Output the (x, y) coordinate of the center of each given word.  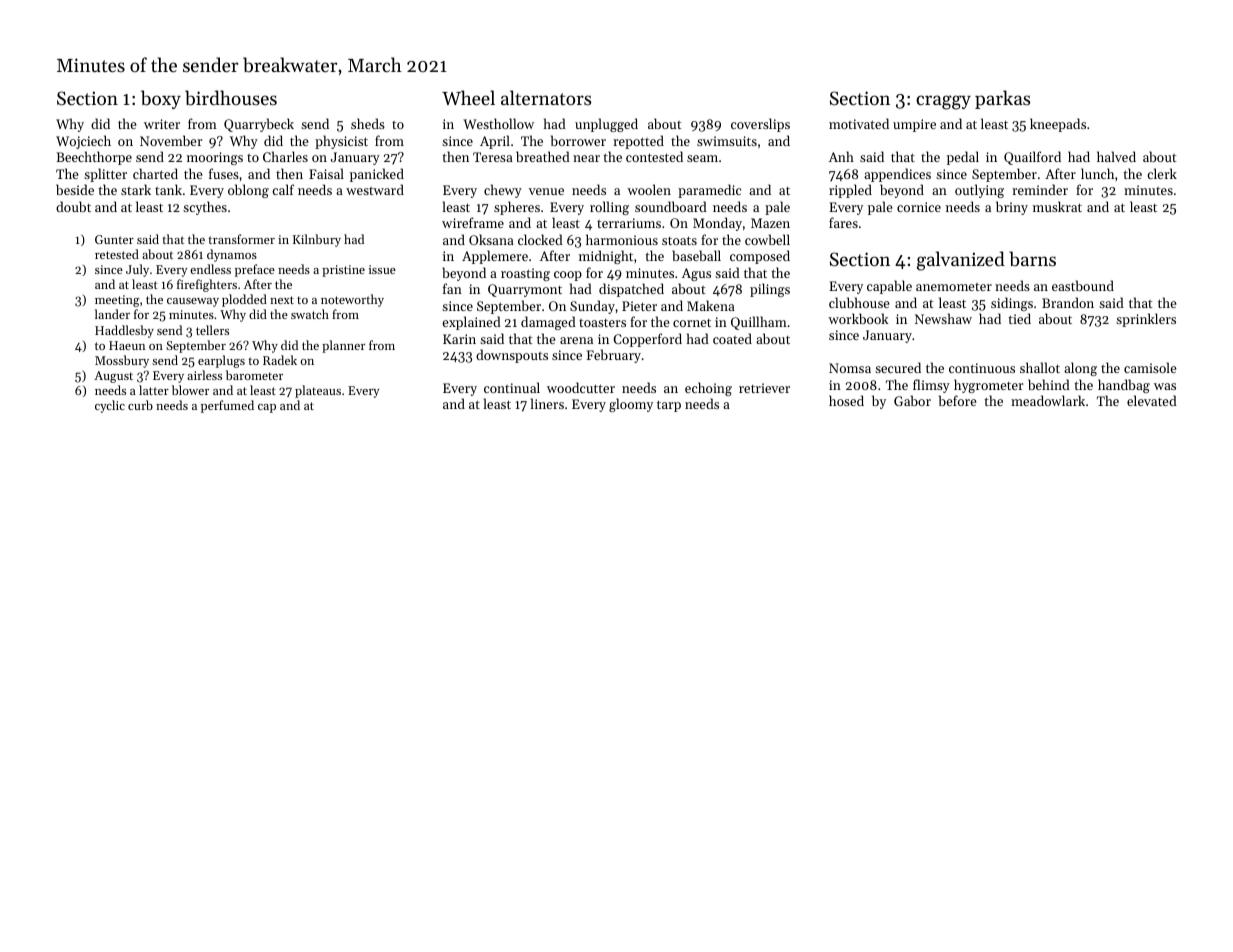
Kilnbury (317, 240)
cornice (919, 207)
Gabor (912, 400)
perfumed (227, 406)
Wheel (468, 97)
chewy (503, 191)
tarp (669, 406)
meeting (117, 301)
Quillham (759, 323)
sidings (1012, 304)
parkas (1002, 99)
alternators (546, 97)
